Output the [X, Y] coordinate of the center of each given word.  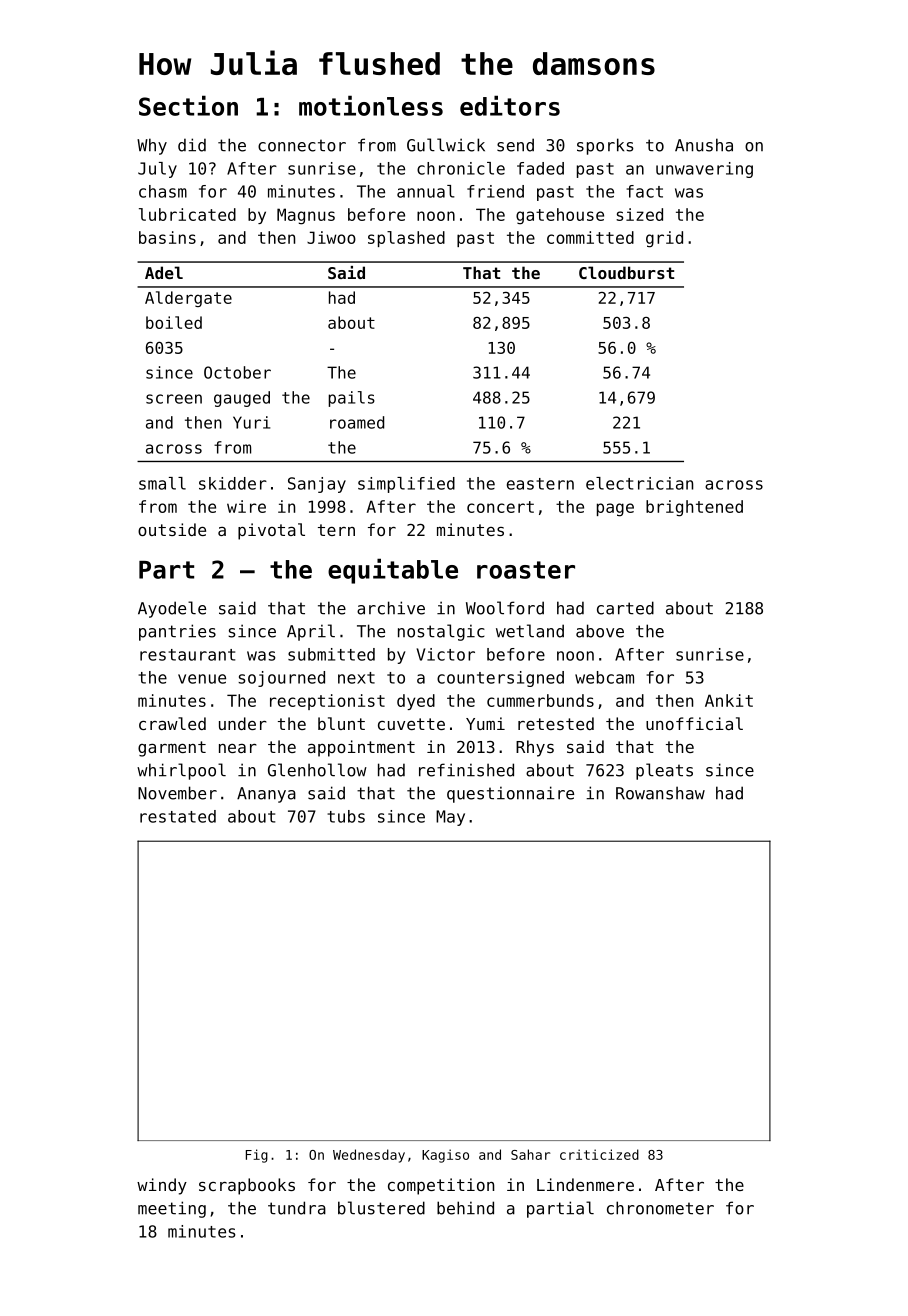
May [450, 818]
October [237, 372]
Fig [257, 1156]
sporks [605, 146]
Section [188, 105]
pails [351, 399]
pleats [664, 771]
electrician [639, 483]
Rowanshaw [660, 793]
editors [510, 105]
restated [178, 816]
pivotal [271, 531]
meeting [172, 1209]
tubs [346, 816]
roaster [526, 570]
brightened [694, 508]
